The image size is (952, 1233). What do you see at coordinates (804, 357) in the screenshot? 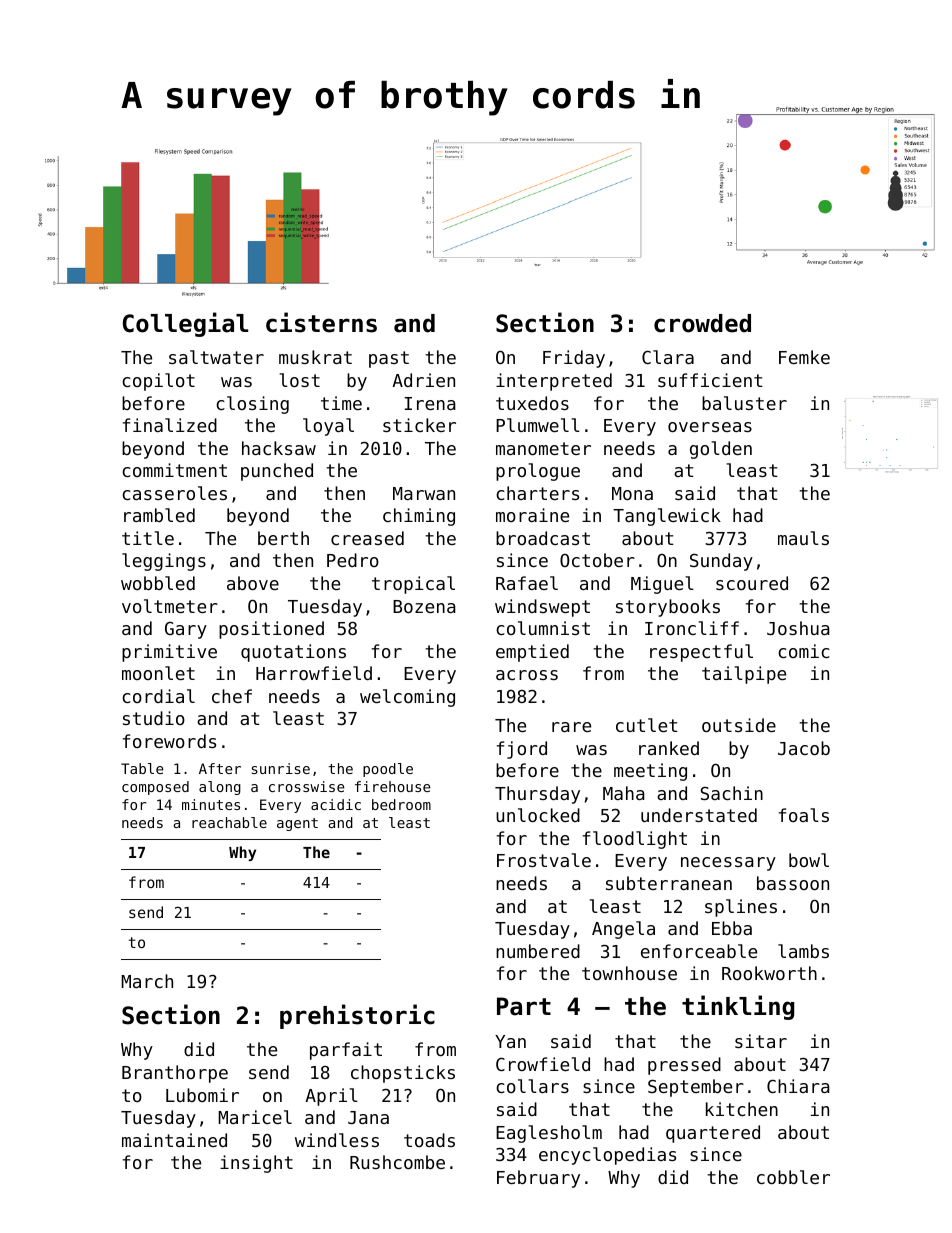
I see `Femke` at bounding box center [804, 357].
